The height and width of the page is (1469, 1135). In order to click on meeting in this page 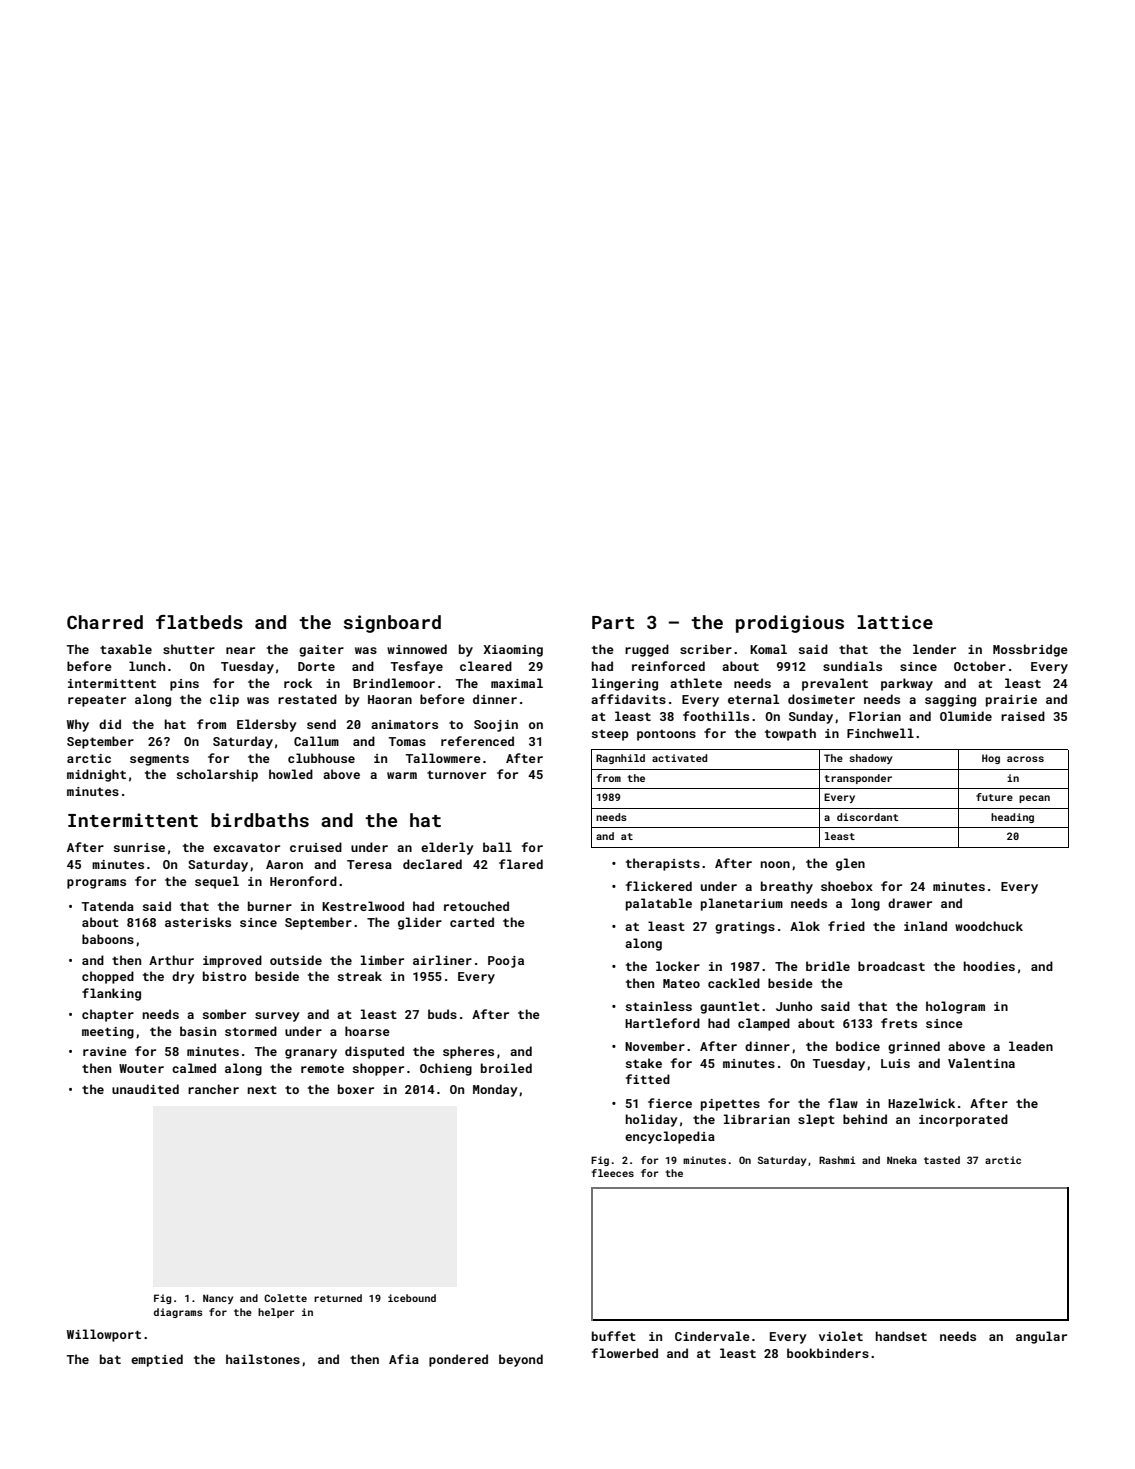, I will do `click(108, 1033)`.
